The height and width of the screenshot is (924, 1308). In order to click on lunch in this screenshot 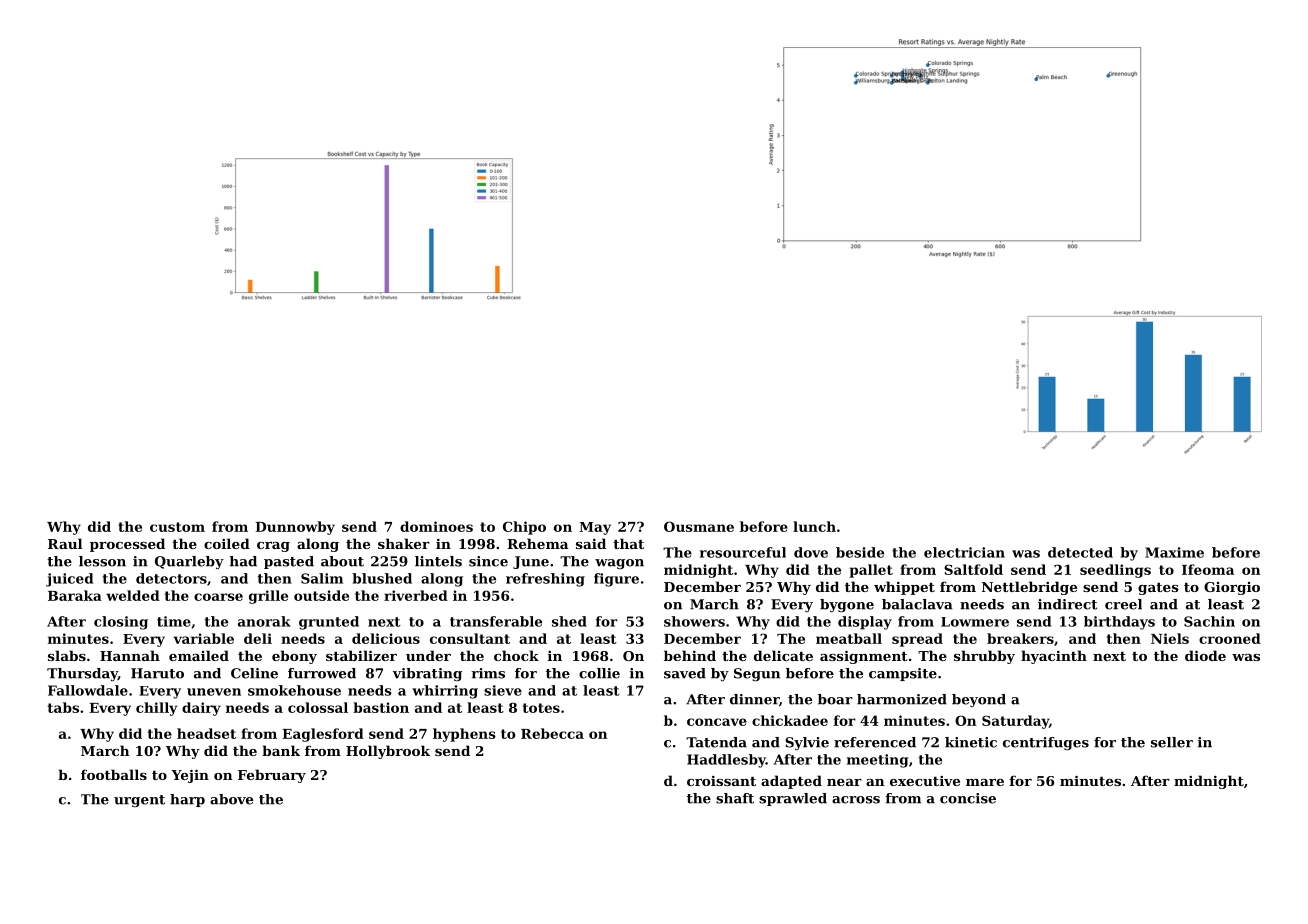, I will do `click(814, 526)`.
